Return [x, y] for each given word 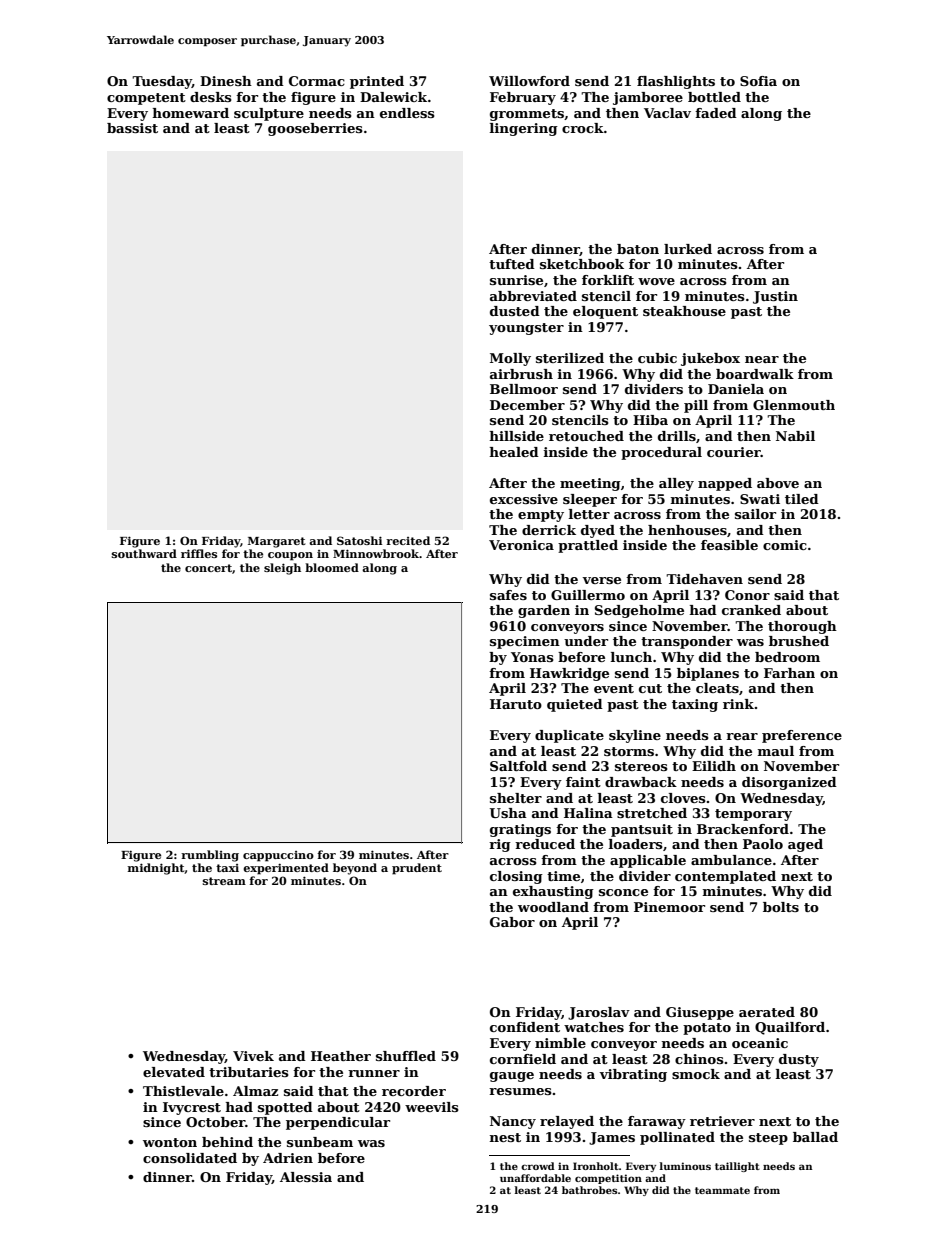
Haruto [516, 704]
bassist [132, 128]
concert [208, 568]
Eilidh [714, 766]
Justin [775, 297]
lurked [688, 249]
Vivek [253, 1056]
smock [696, 1074]
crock [583, 128]
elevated [174, 1072]
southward [144, 553]
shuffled [406, 1056]
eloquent [605, 312]
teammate [722, 1190]
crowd [538, 1166]
